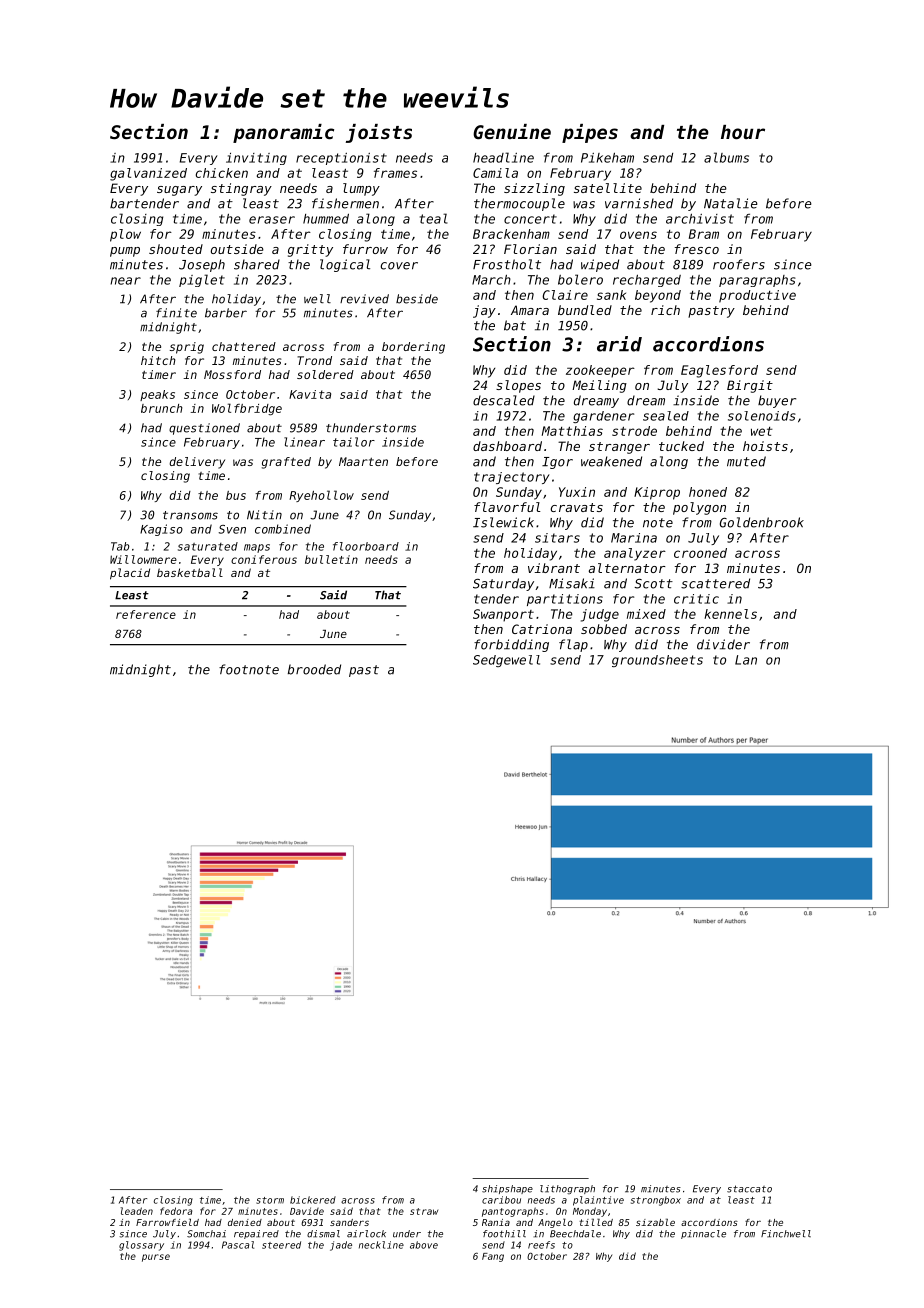 This image has height=1308, width=924. I want to click on shipshape, so click(507, 1189).
